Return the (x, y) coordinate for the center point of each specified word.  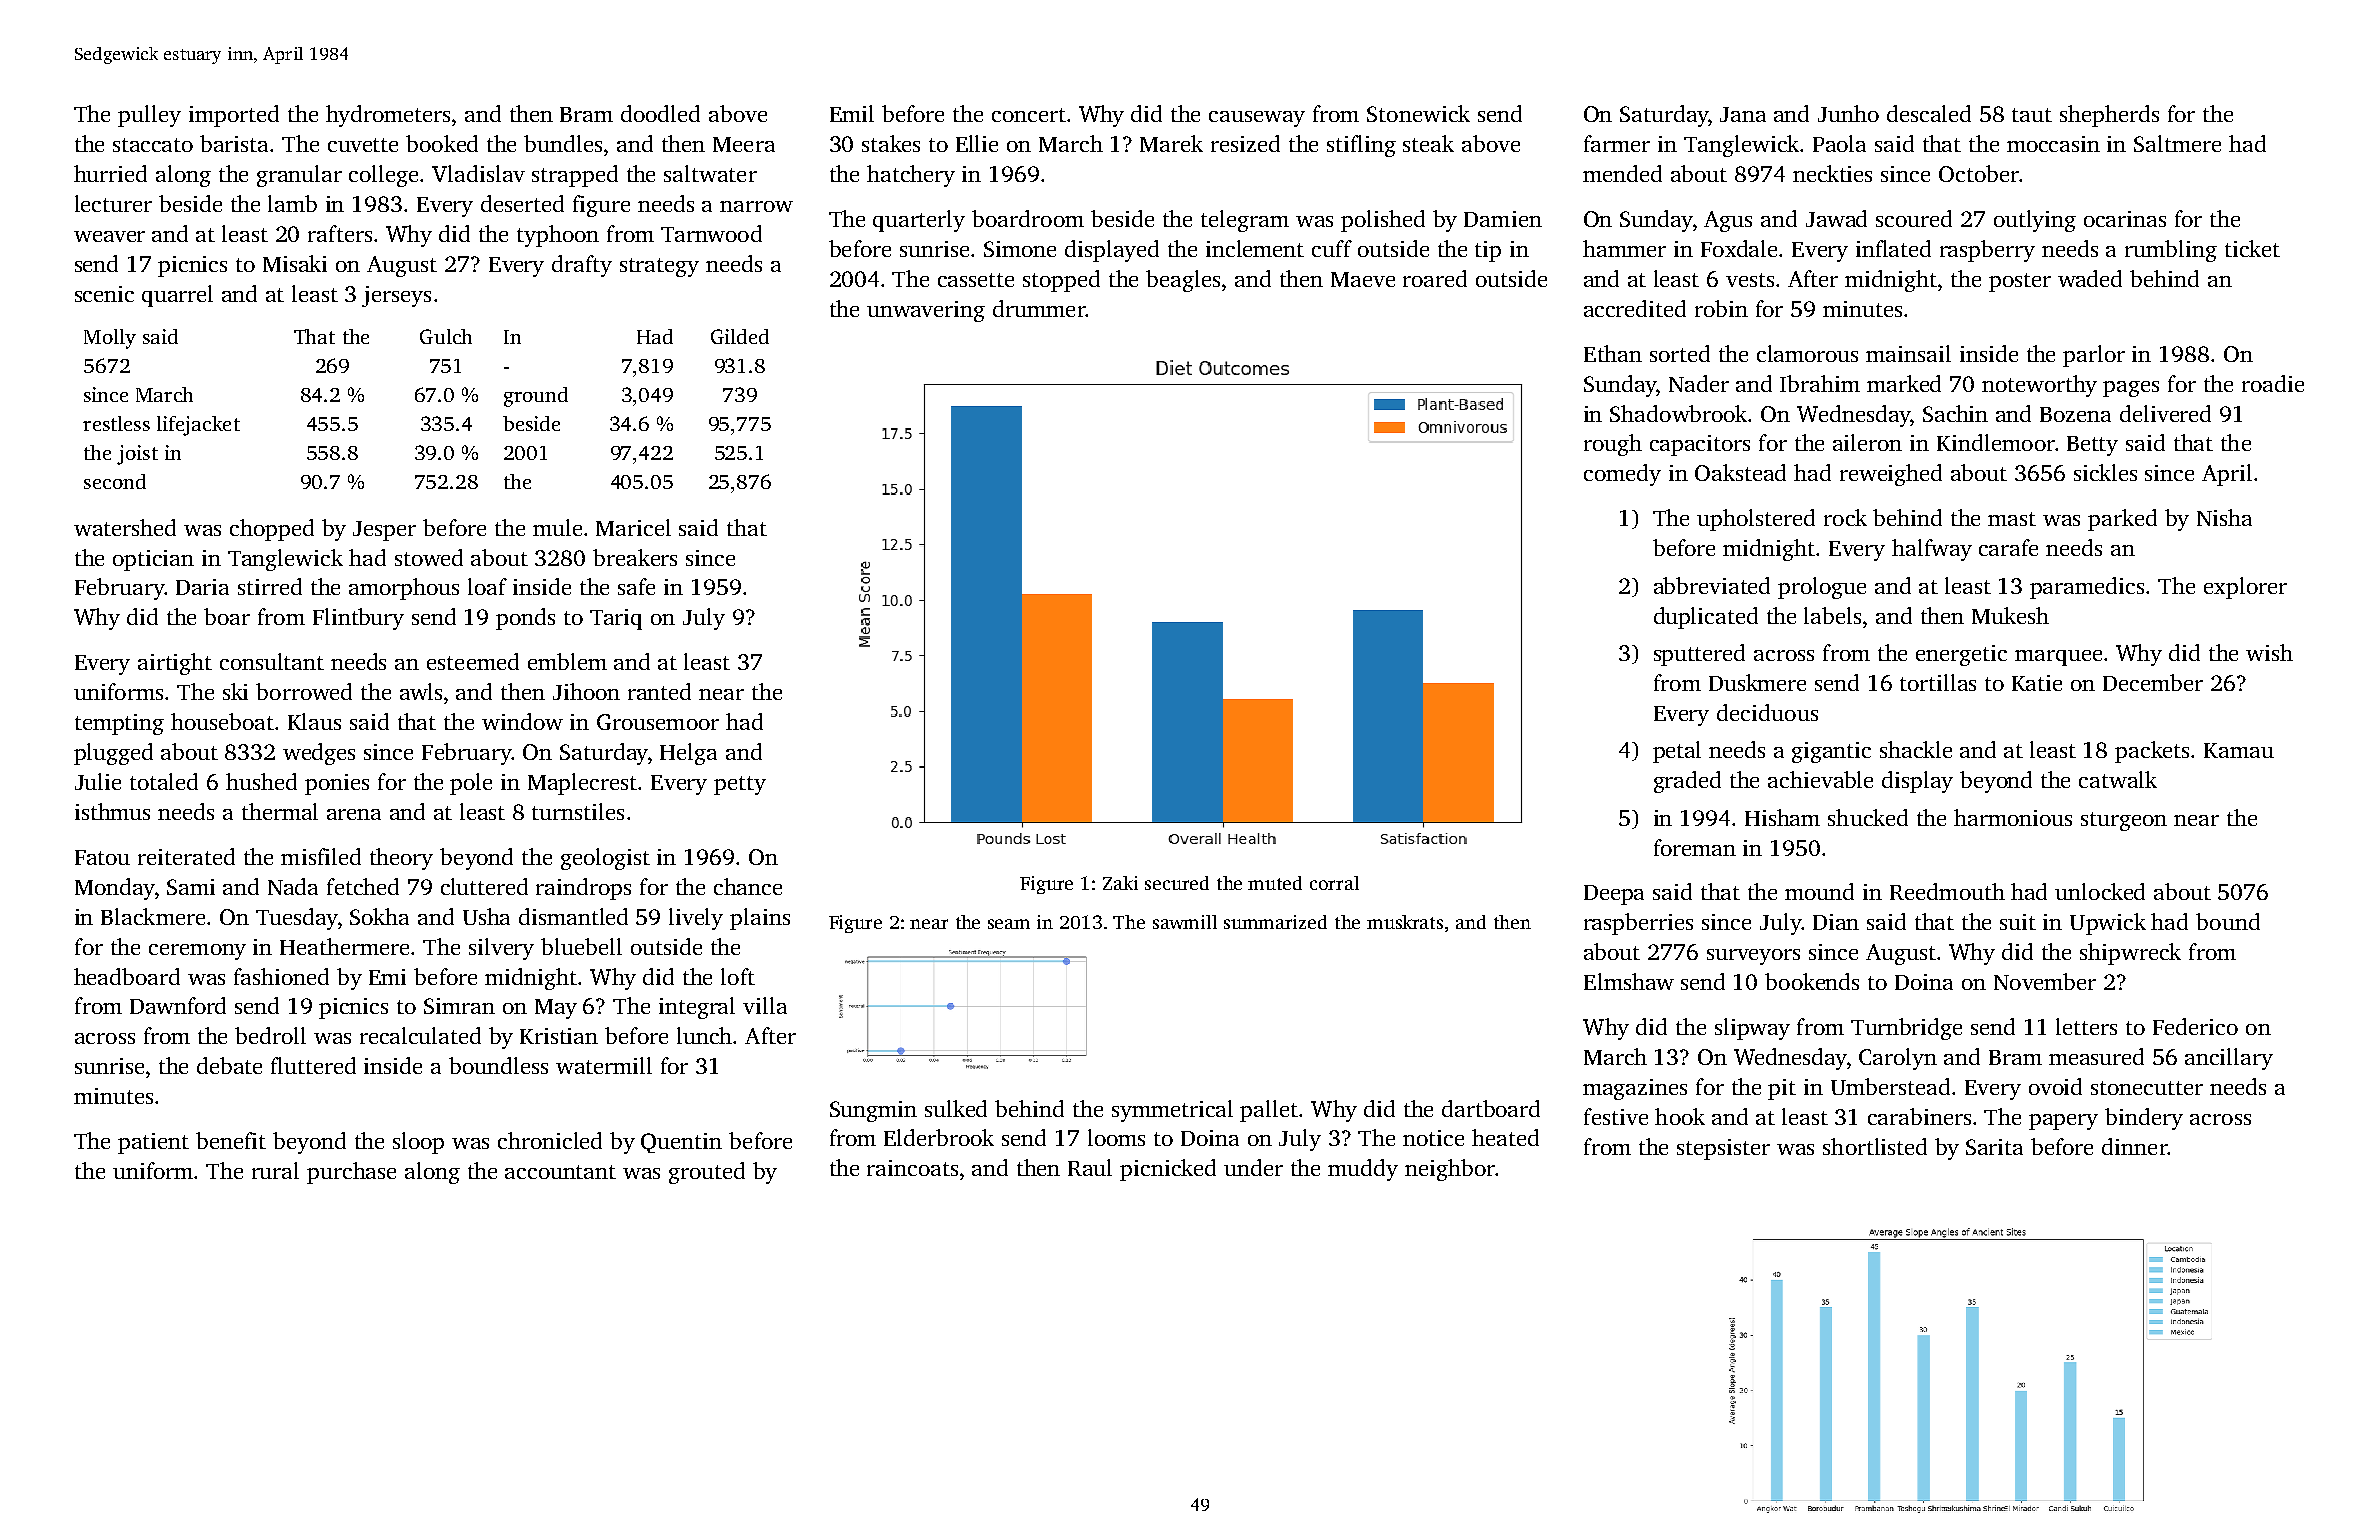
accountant (560, 1172)
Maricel (633, 527)
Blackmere (153, 916)
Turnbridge (1906, 1029)
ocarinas (2125, 219)
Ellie (977, 143)
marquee (2058, 658)
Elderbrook (939, 1137)
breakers (635, 557)
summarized (1275, 922)
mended (1622, 173)
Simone (1020, 249)
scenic (104, 294)
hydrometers (388, 116)
